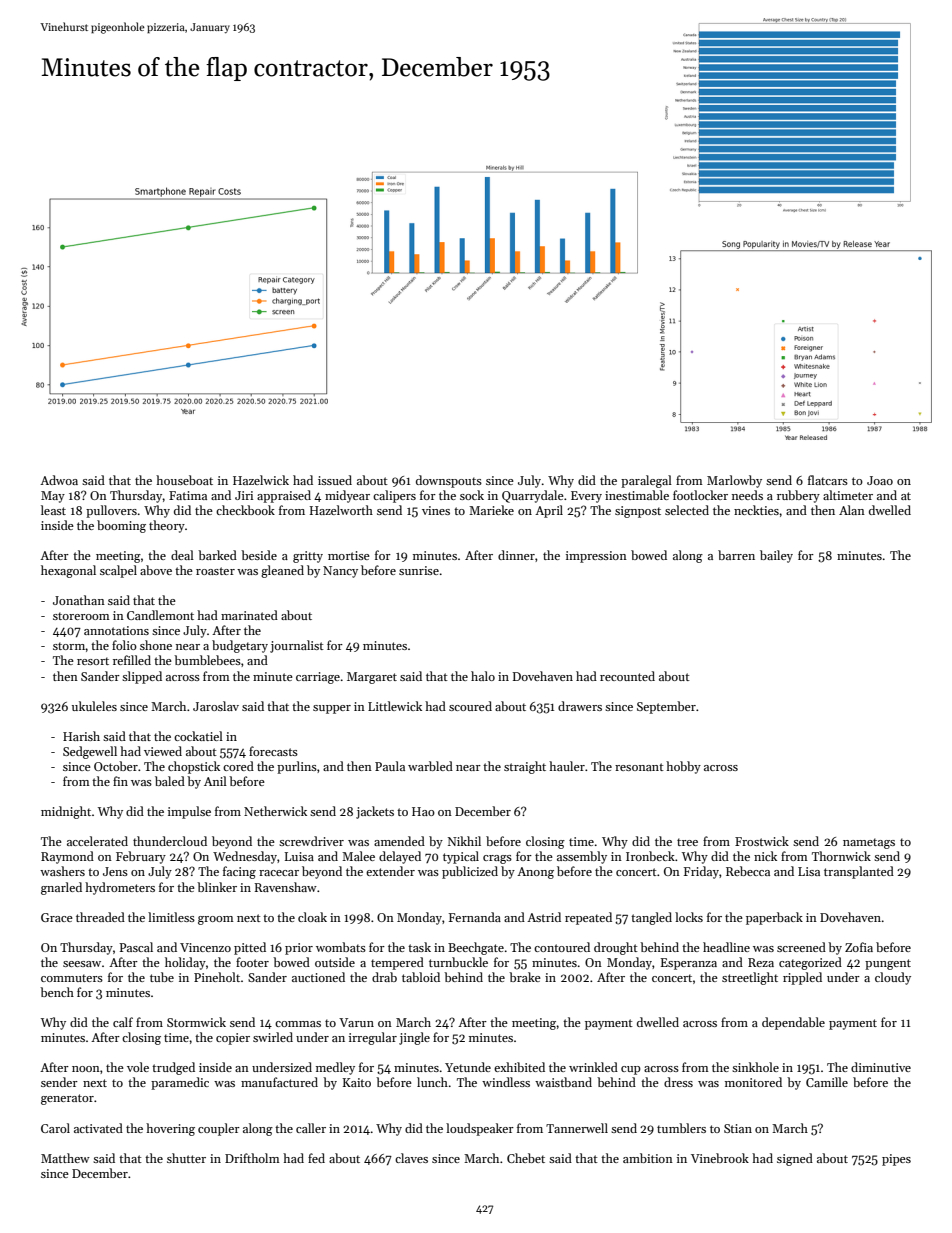  Describe the element at coordinates (631, 1070) in the image. I see `cup` at that location.
